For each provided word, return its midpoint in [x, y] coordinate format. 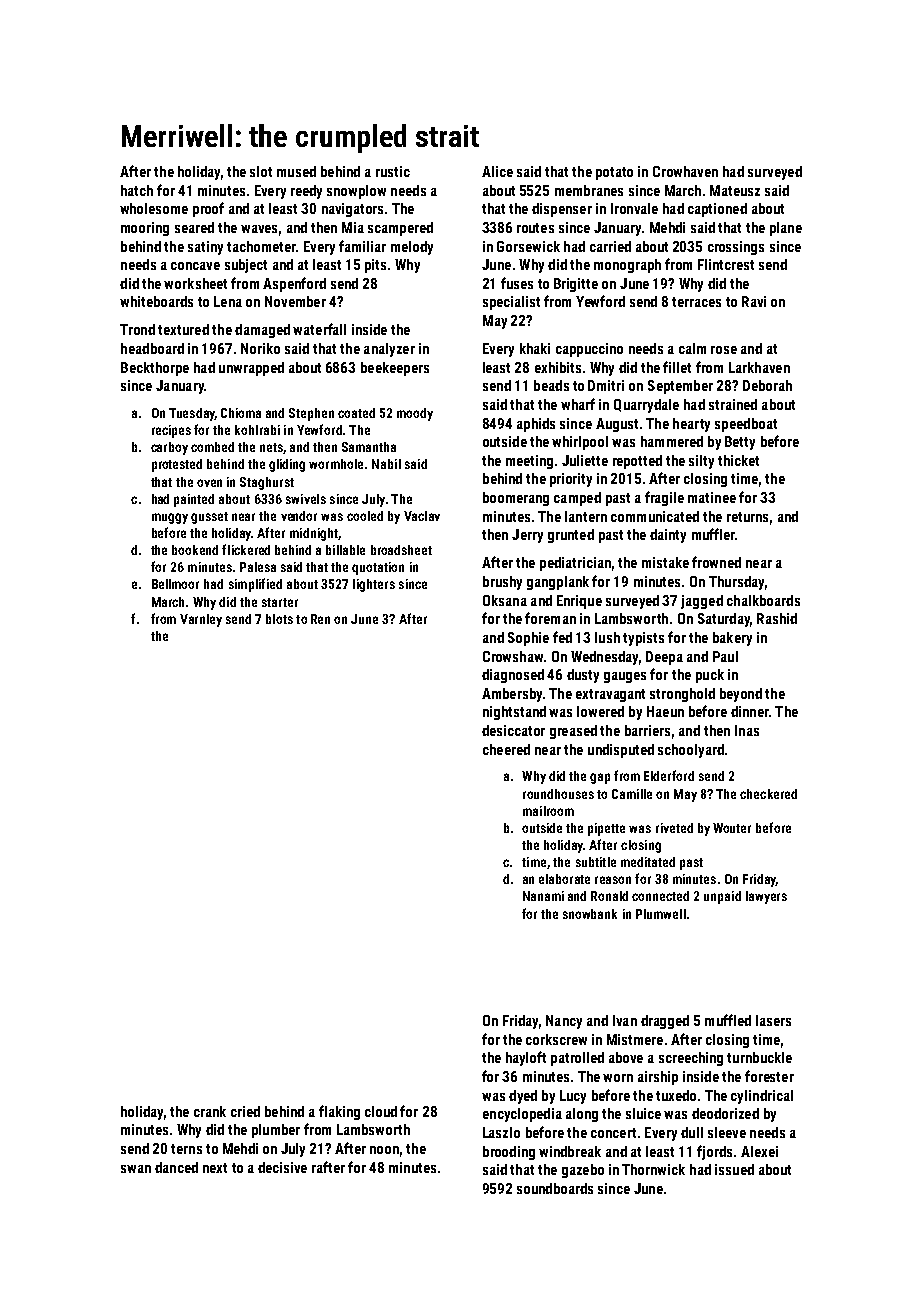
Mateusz [735, 190]
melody [412, 248]
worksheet [195, 283]
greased [573, 732]
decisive [282, 1167]
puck [710, 676]
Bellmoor [175, 584]
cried [245, 1111]
